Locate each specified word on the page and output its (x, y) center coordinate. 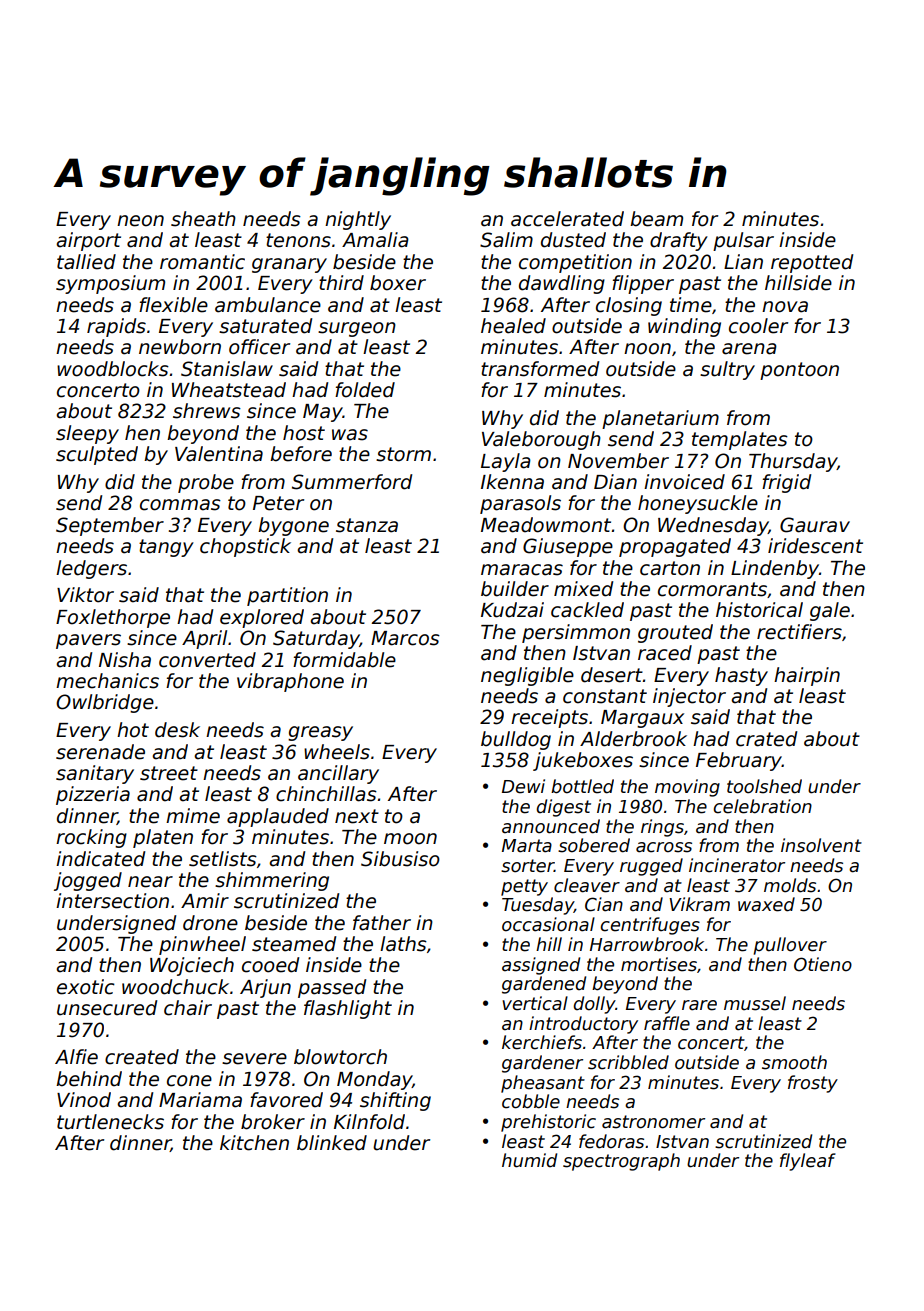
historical (759, 610)
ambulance (268, 305)
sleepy (87, 434)
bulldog (516, 740)
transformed (540, 369)
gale (830, 611)
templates (740, 440)
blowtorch (340, 1057)
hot (133, 730)
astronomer (653, 1122)
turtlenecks (110, 1122)
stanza (367, 525)
